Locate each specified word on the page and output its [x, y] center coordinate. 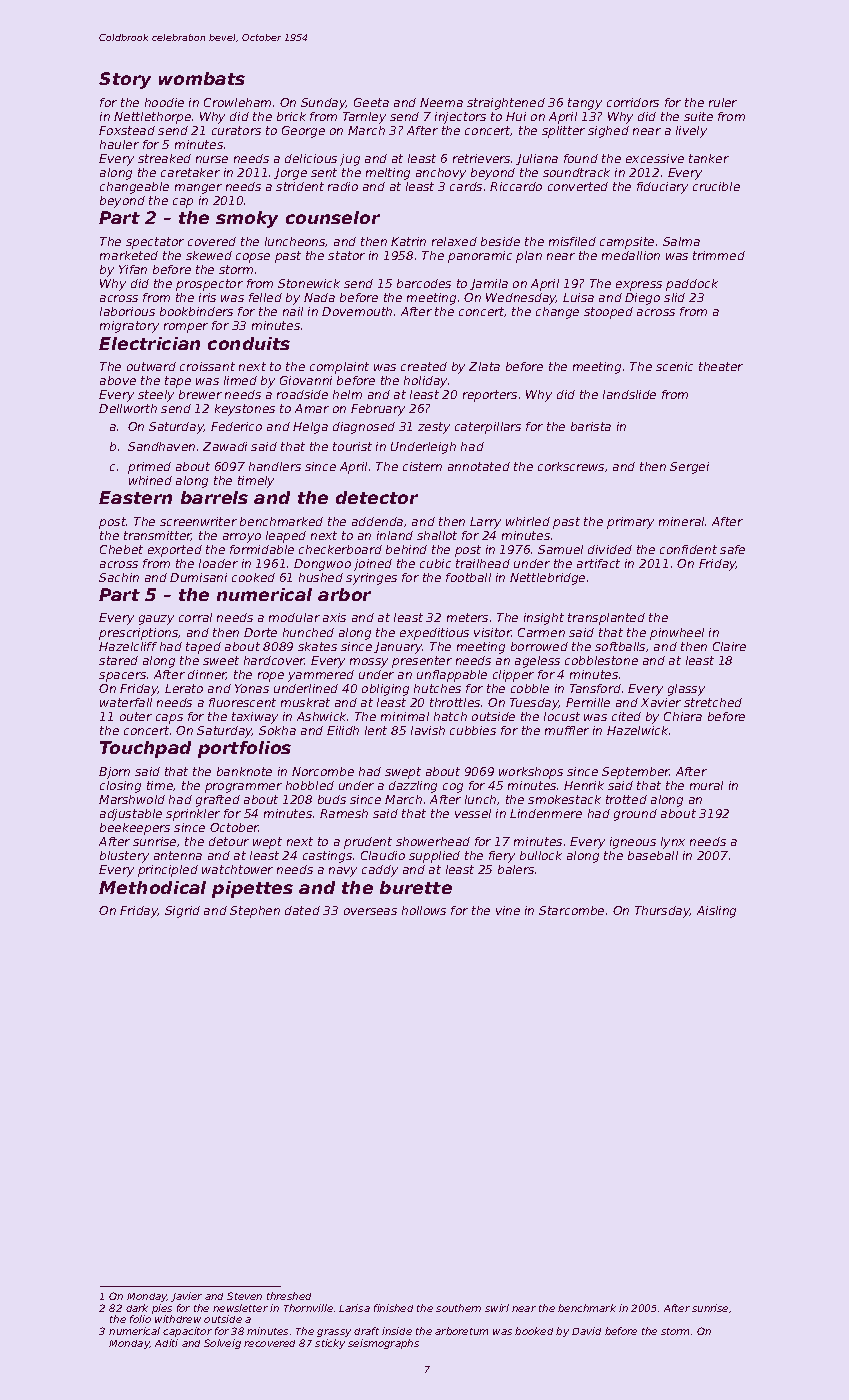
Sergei [689, 468]
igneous [633, 843]
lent [376, 730]
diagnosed [364, 428]
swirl [497, 1308]
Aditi [166, 1343]
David [586, 1331]
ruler [723, 102]
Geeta [371, 102]
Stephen [255, 912]
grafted [218, 801]
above [118, 380]
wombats [202, 78]
